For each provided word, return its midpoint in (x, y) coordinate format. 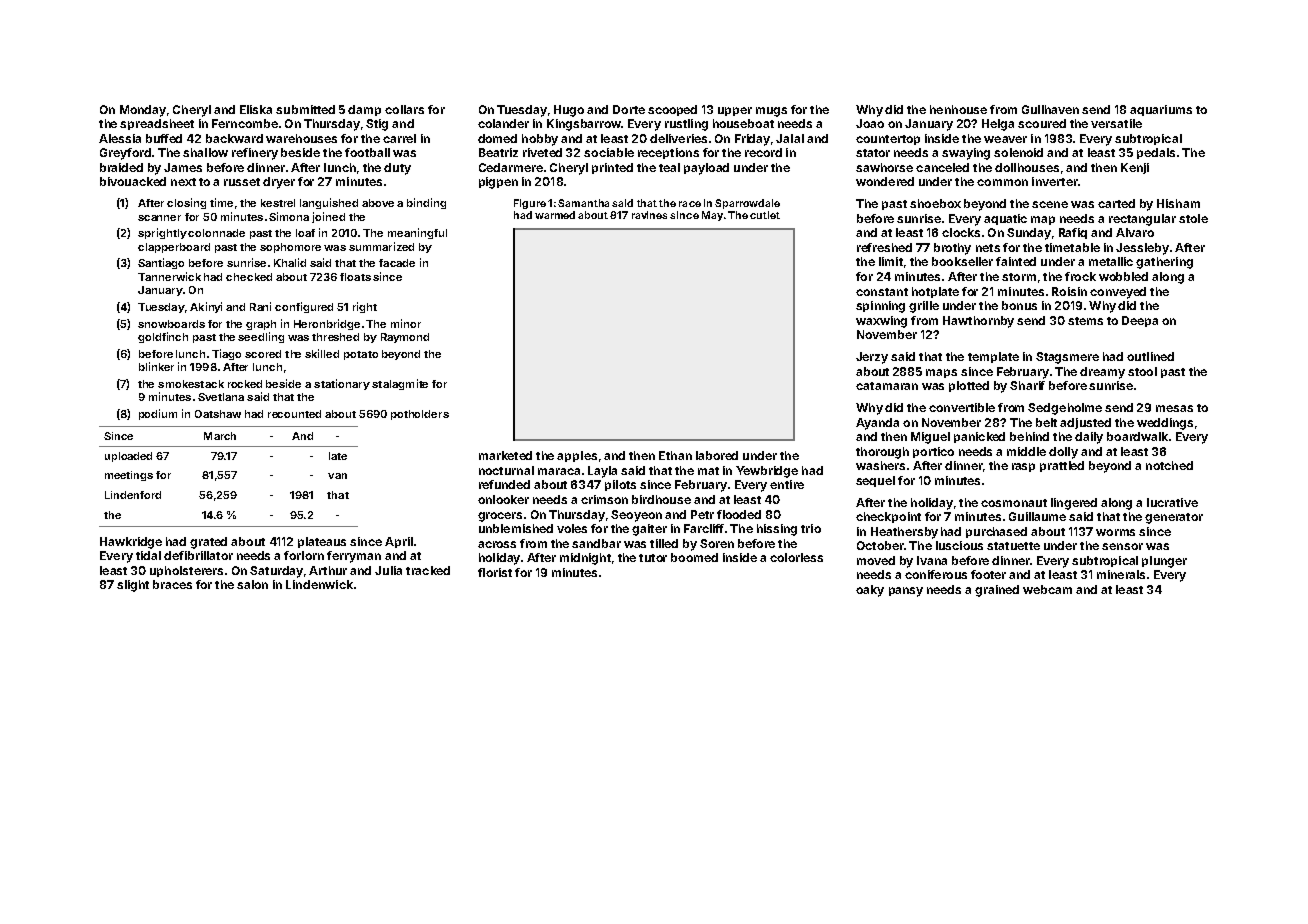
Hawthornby (978, 322)
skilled (322, 353)
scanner (159, 218)
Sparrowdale (747, 204)
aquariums (1161, 110)
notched (1169, 465)
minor (406, 323)
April (399, 542)
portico (933, 452)
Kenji (1135, 168)
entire (787, 484)
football (367, 152)
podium (158, 414)
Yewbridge (767, 472)
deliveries (678, 138)
